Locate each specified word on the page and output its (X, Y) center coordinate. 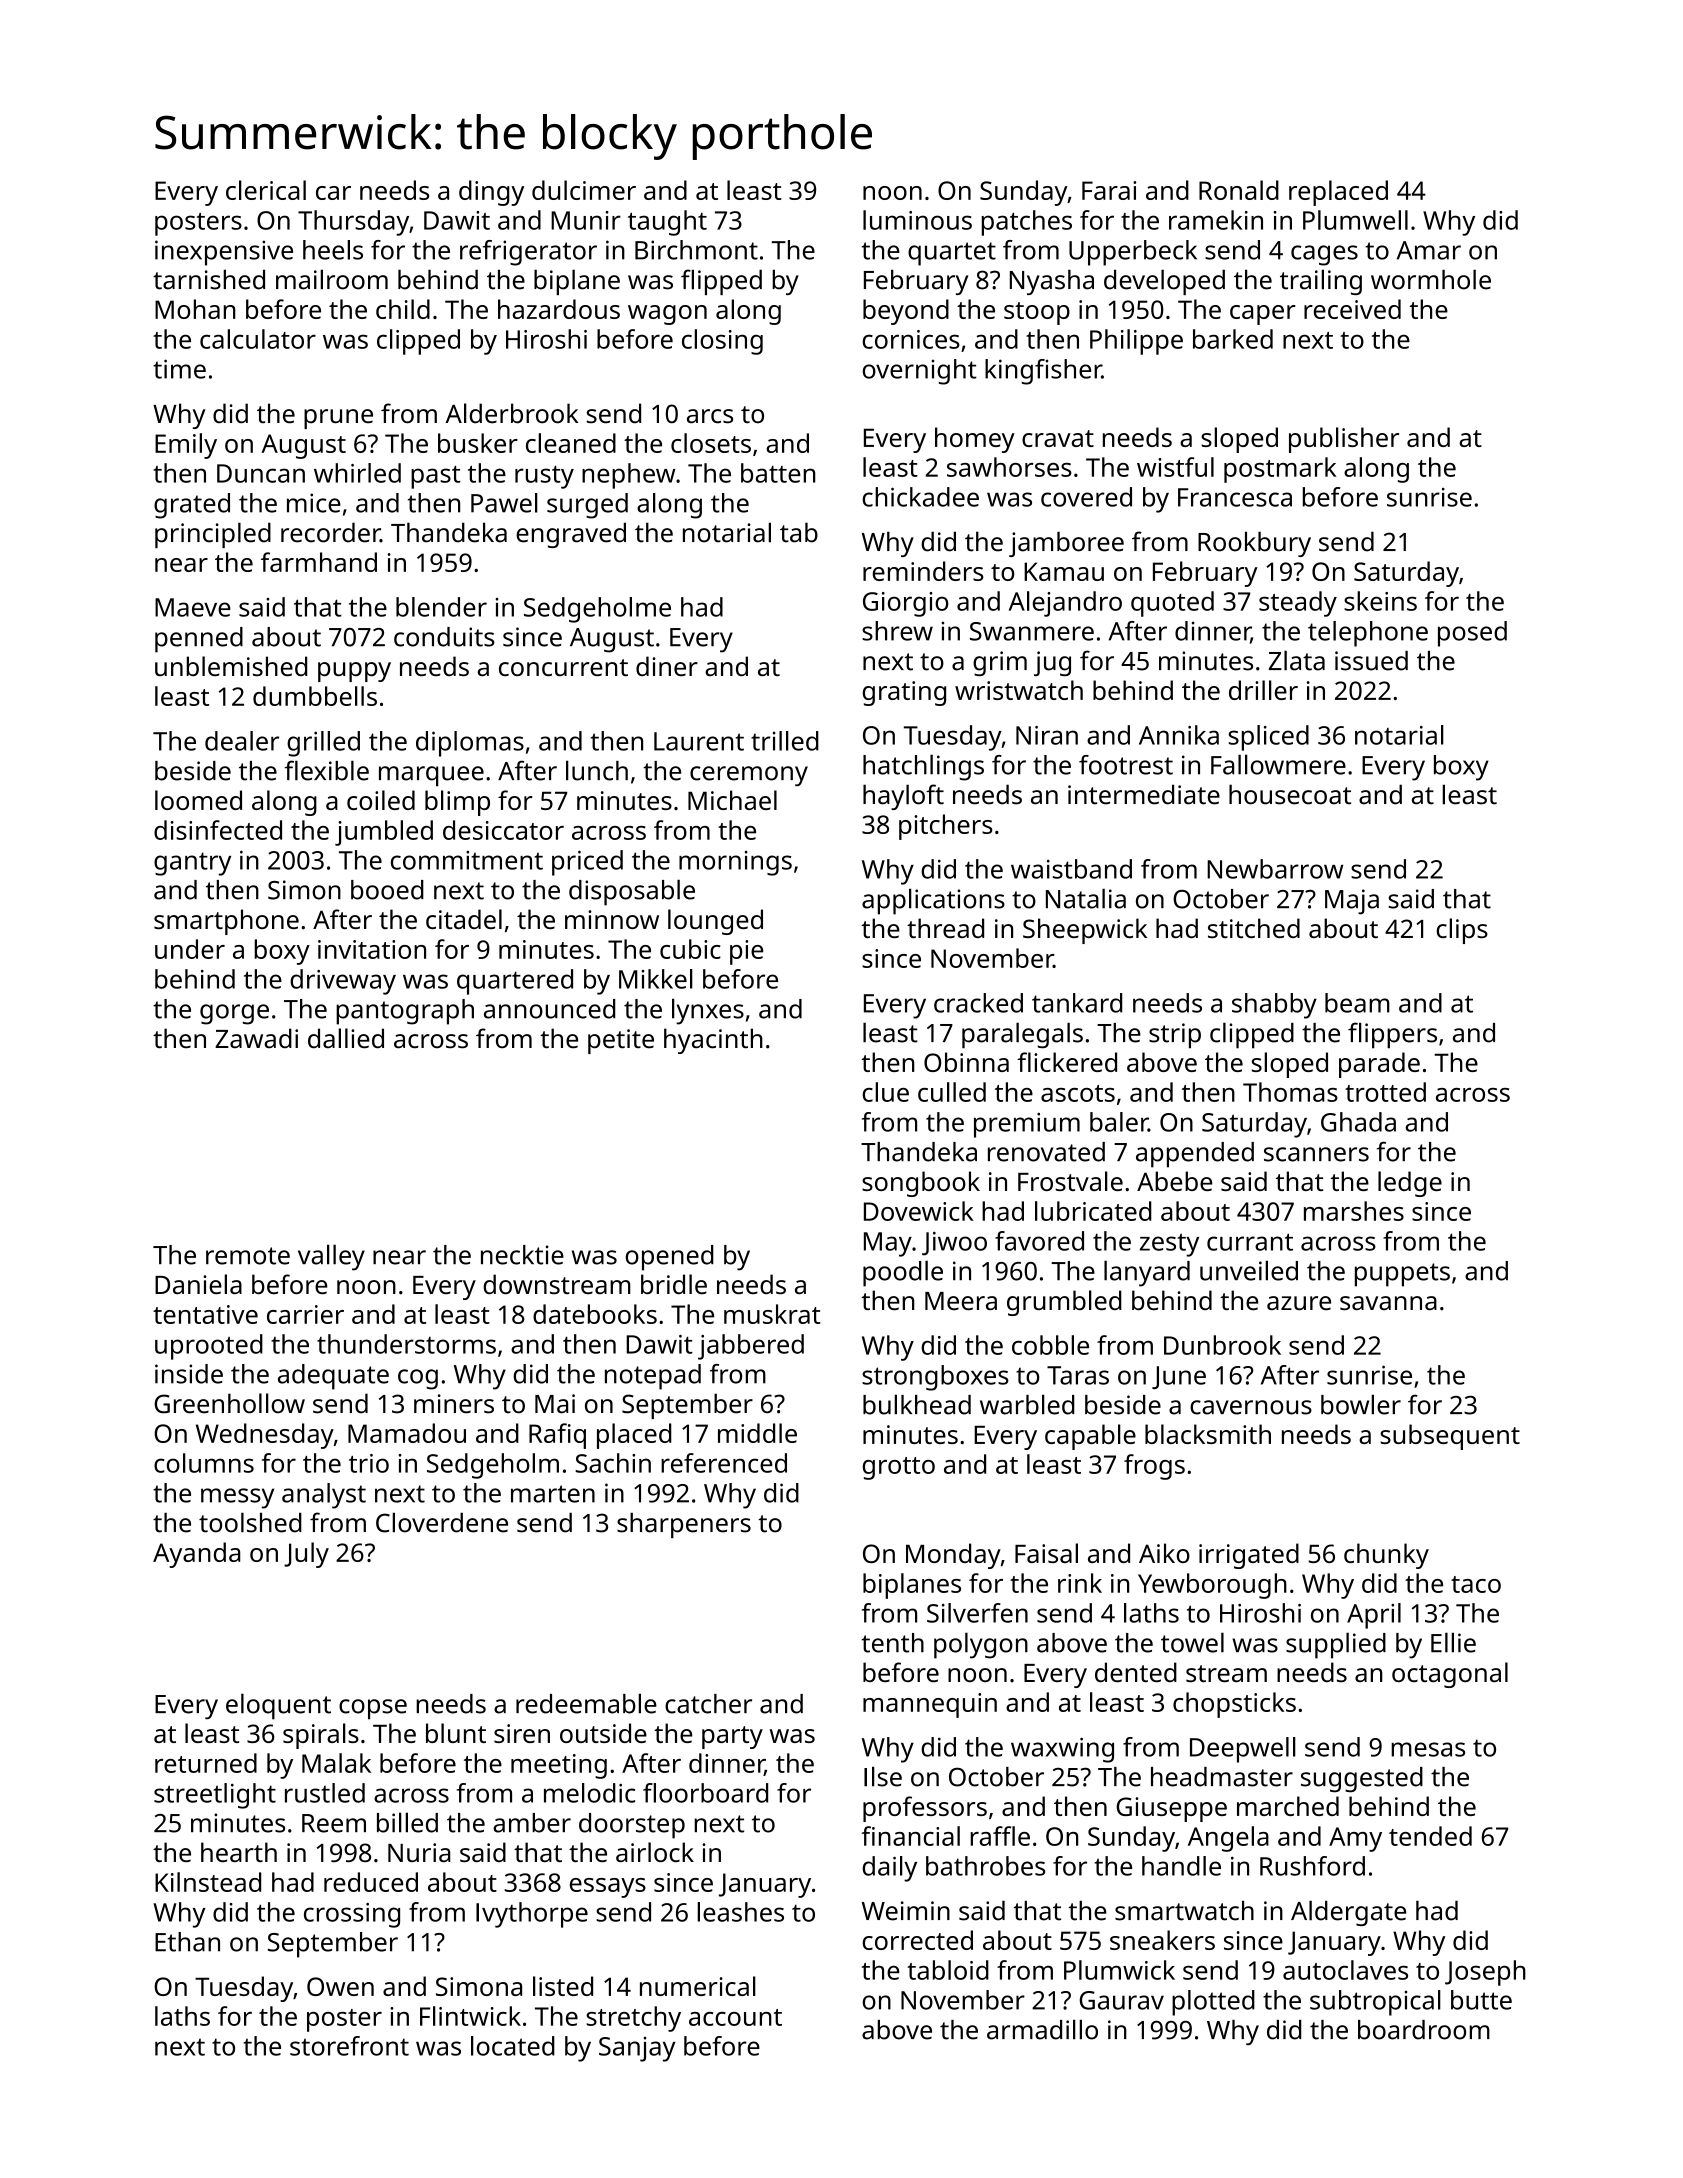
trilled (785, 741)
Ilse (883, 1776)
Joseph (1485, 1973)
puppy (354, 672)
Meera (961, 1301)
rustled (325, 1793)
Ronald (1239, 190)
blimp (457, 803)
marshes (1354, 1211)
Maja (1352, 902)
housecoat (1290, 794)
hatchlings (923, 767)
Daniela (198, 1284)
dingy (491, 193)
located (513, 2046)
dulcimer (584, 190)
